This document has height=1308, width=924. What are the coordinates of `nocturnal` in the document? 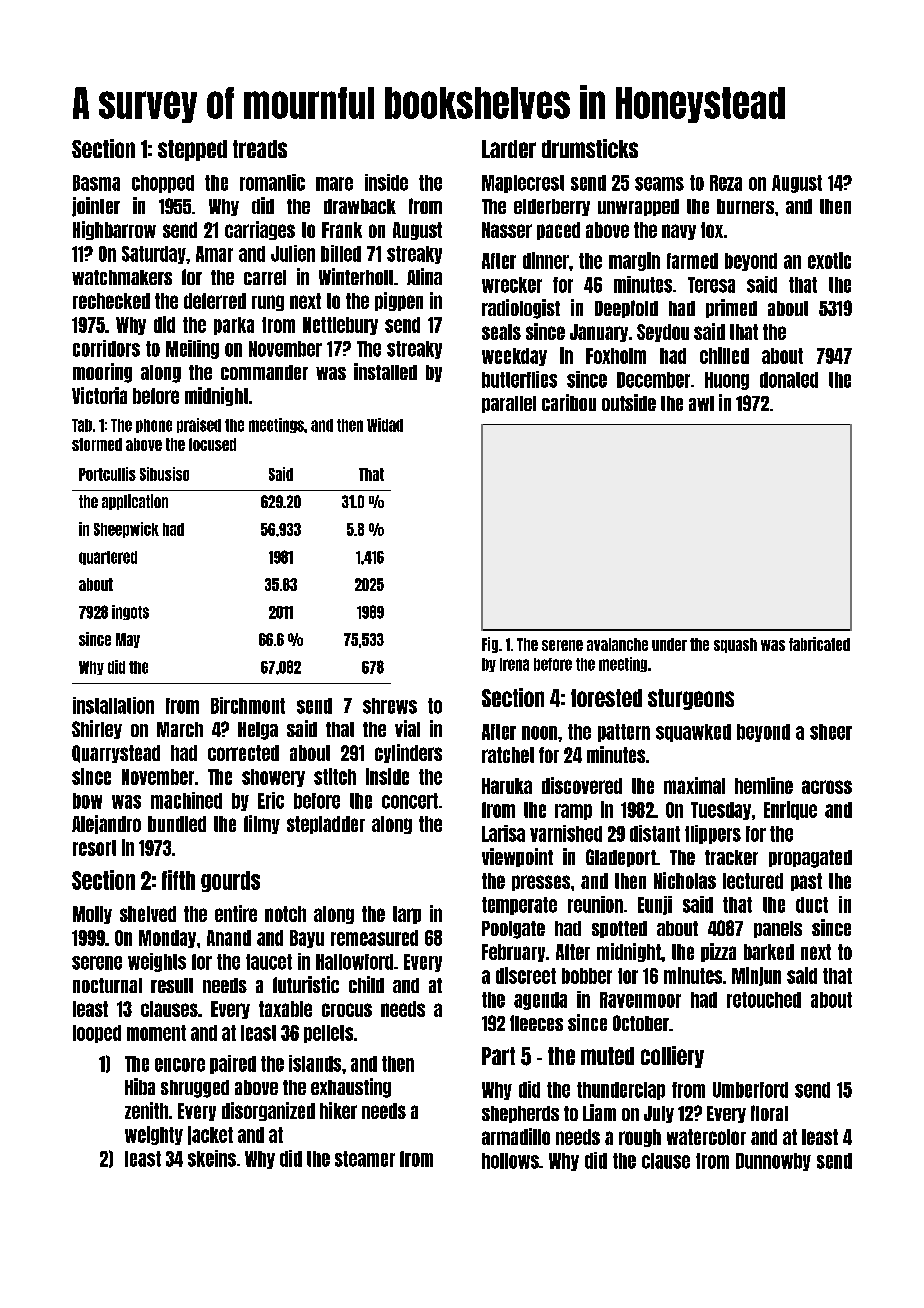 It's located at (107, 985).
